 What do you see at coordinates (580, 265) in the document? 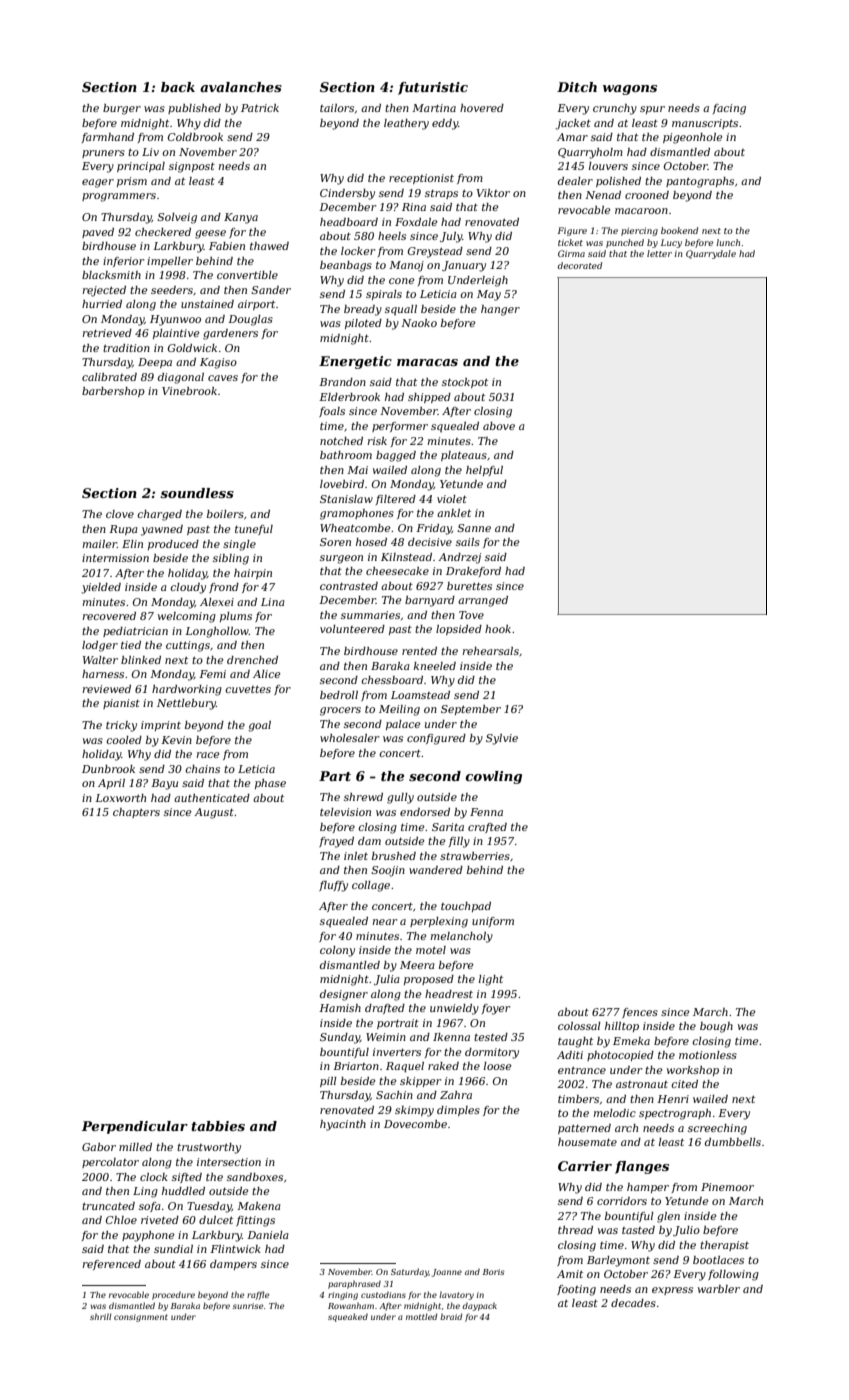
I see `decorated` at bounding box center [580, 265].
